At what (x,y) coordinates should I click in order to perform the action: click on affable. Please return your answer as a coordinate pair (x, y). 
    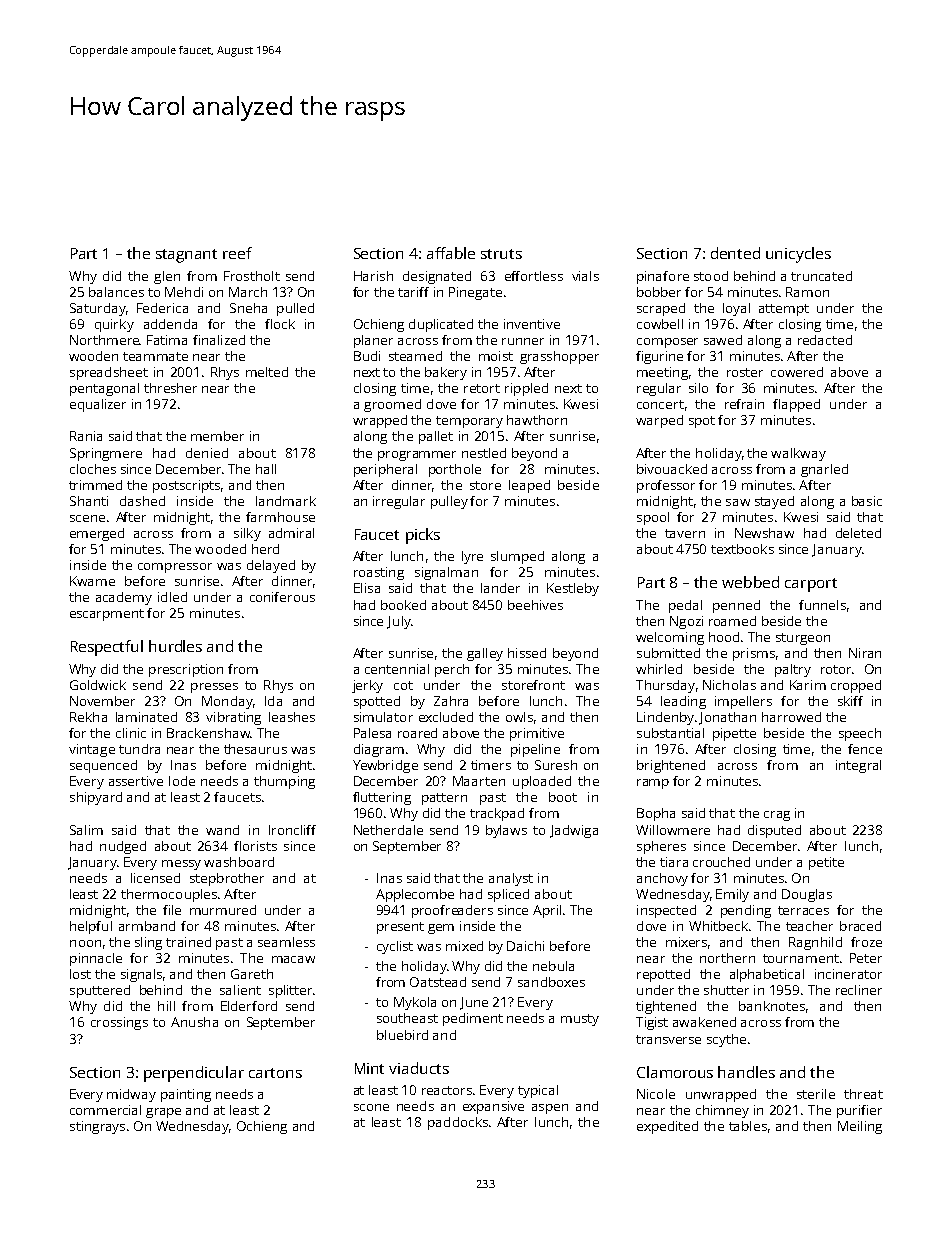
    Looking at the image, I should click on (451, 253).
